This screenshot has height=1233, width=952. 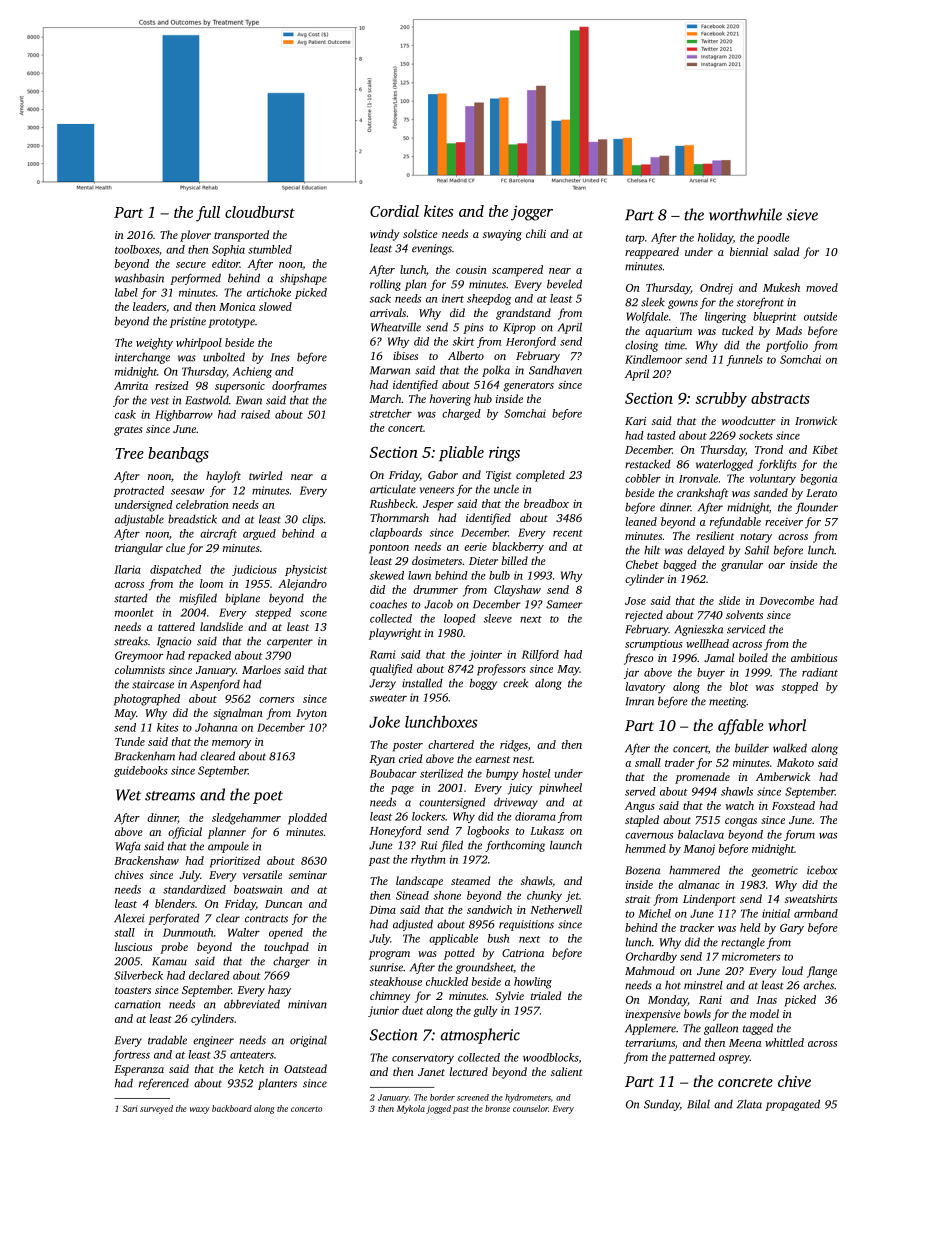 I want to click on corners, so click(x=276, y=700).
